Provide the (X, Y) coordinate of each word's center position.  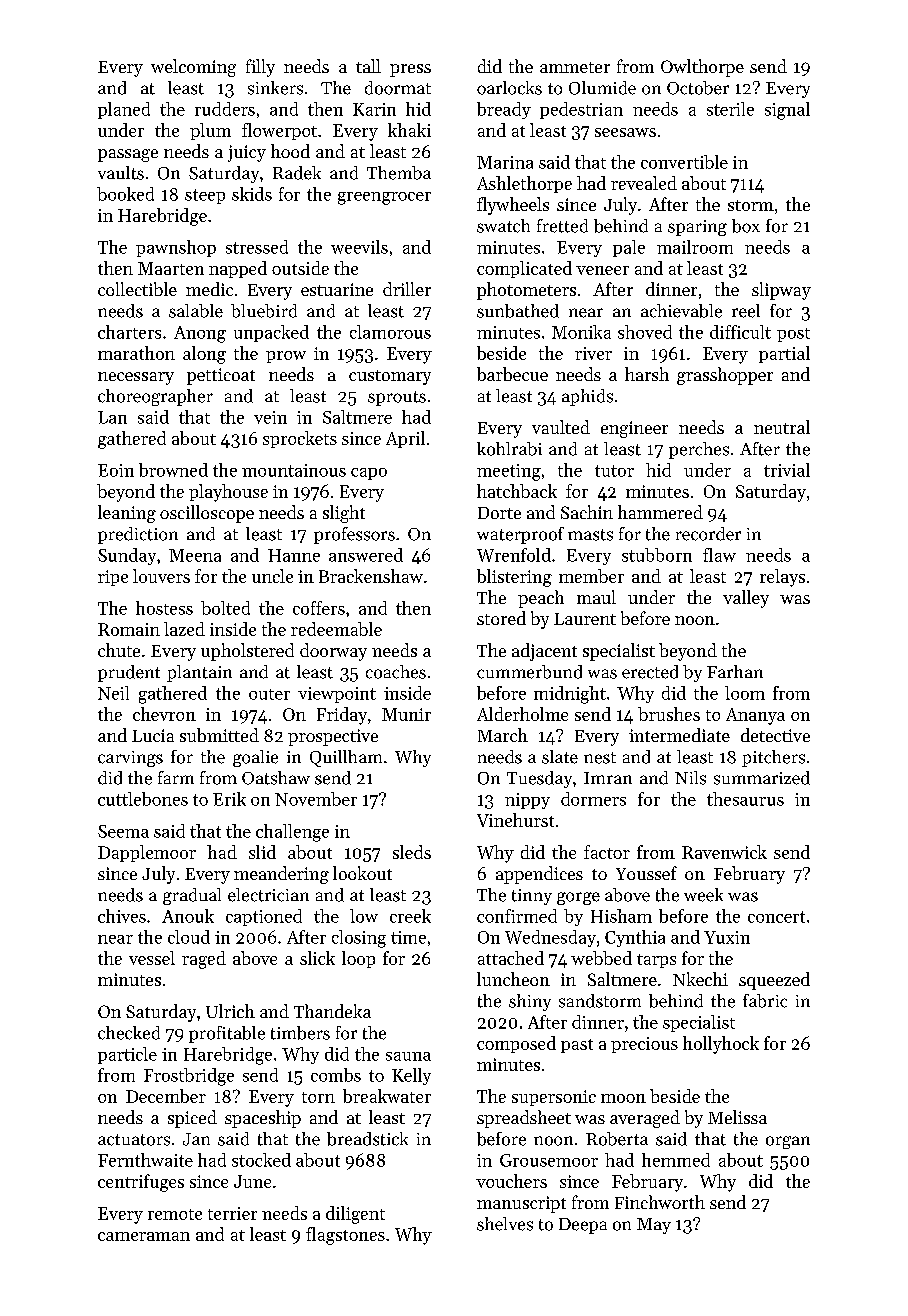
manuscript (521, 1204)
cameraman (144, 1236)
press (410, 70)
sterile (730, 109)
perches (699, 450)
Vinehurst (515, 820)
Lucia (153, 735)
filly (260, 68)
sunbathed (518, 311)
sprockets (300, 439)
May (654, 1226)
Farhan (735, 671)
